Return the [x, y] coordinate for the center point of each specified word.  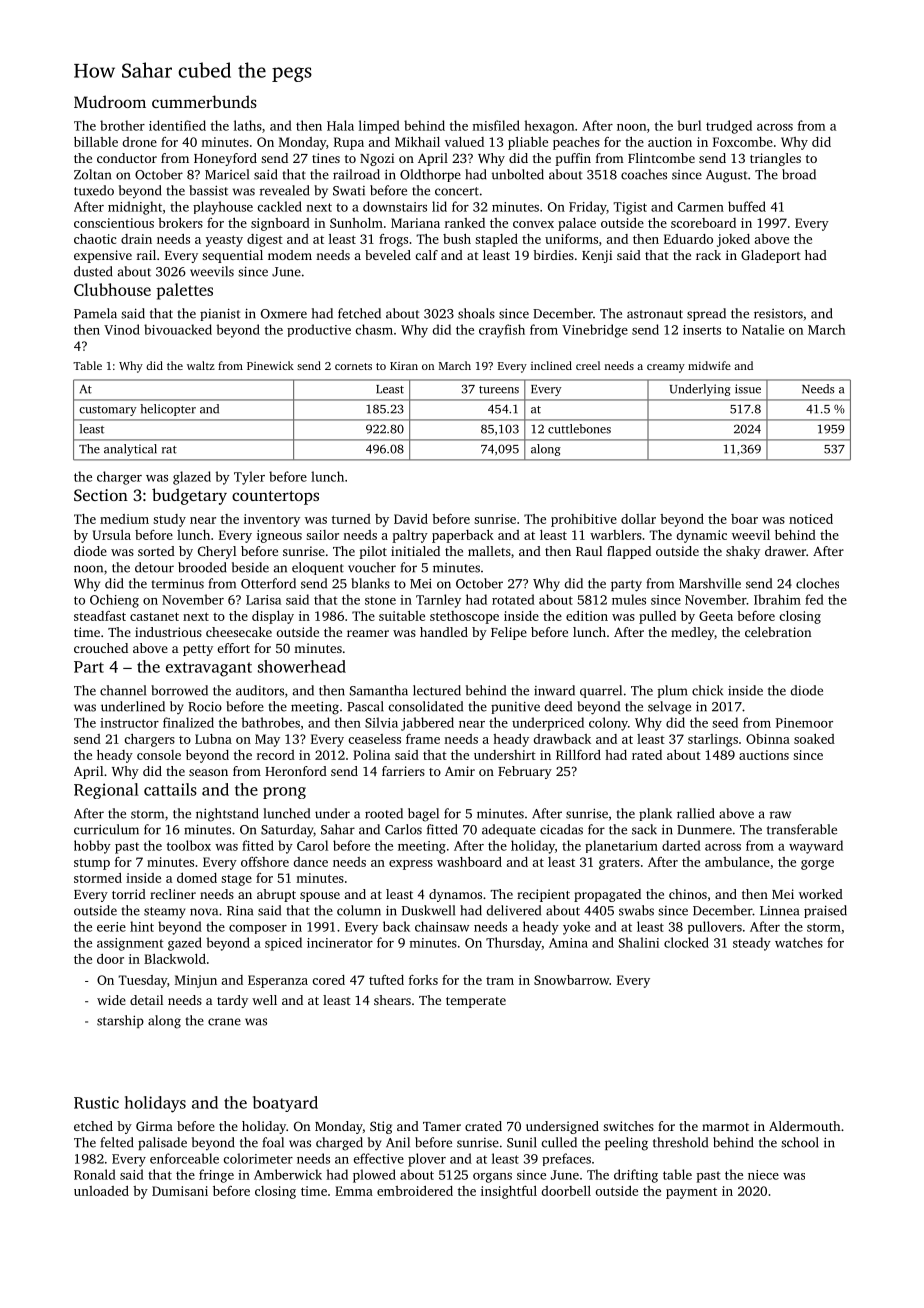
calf [427, 255]
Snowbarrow [571, 980]
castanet [154, 616]
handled [444, 632]
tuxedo [94, 190]
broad [799, 174]
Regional [106, 791]
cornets [353, 366]
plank [655, 814]
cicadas [561, 829]
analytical [130, 450]
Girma [154, 1126]
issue [748, 389]
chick [707, 690]
